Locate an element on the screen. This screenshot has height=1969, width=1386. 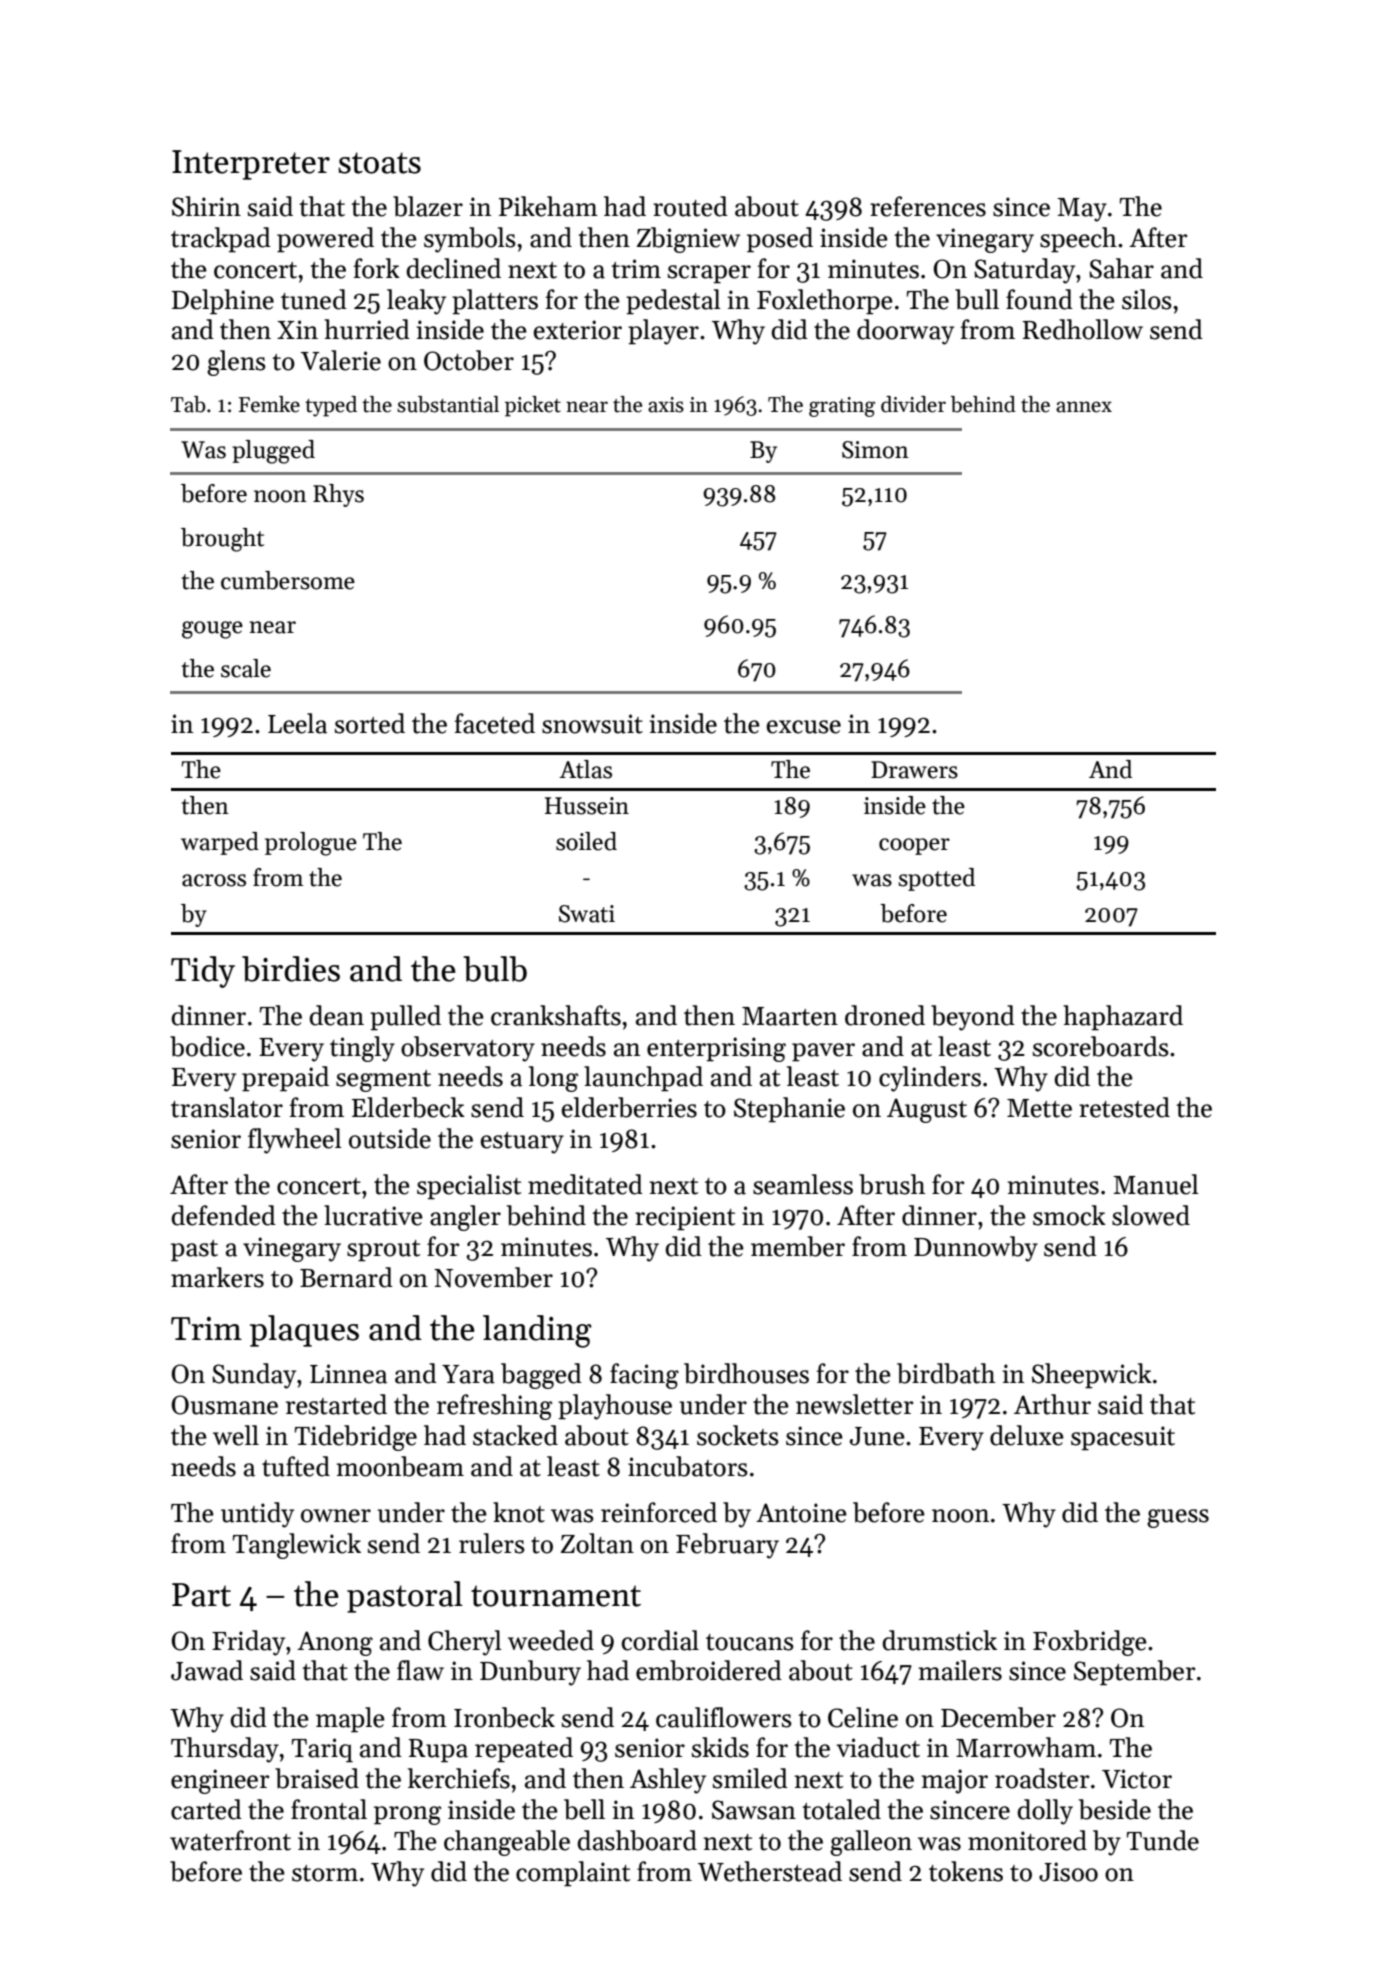
pulled is located at coordinates (405, 1018).
